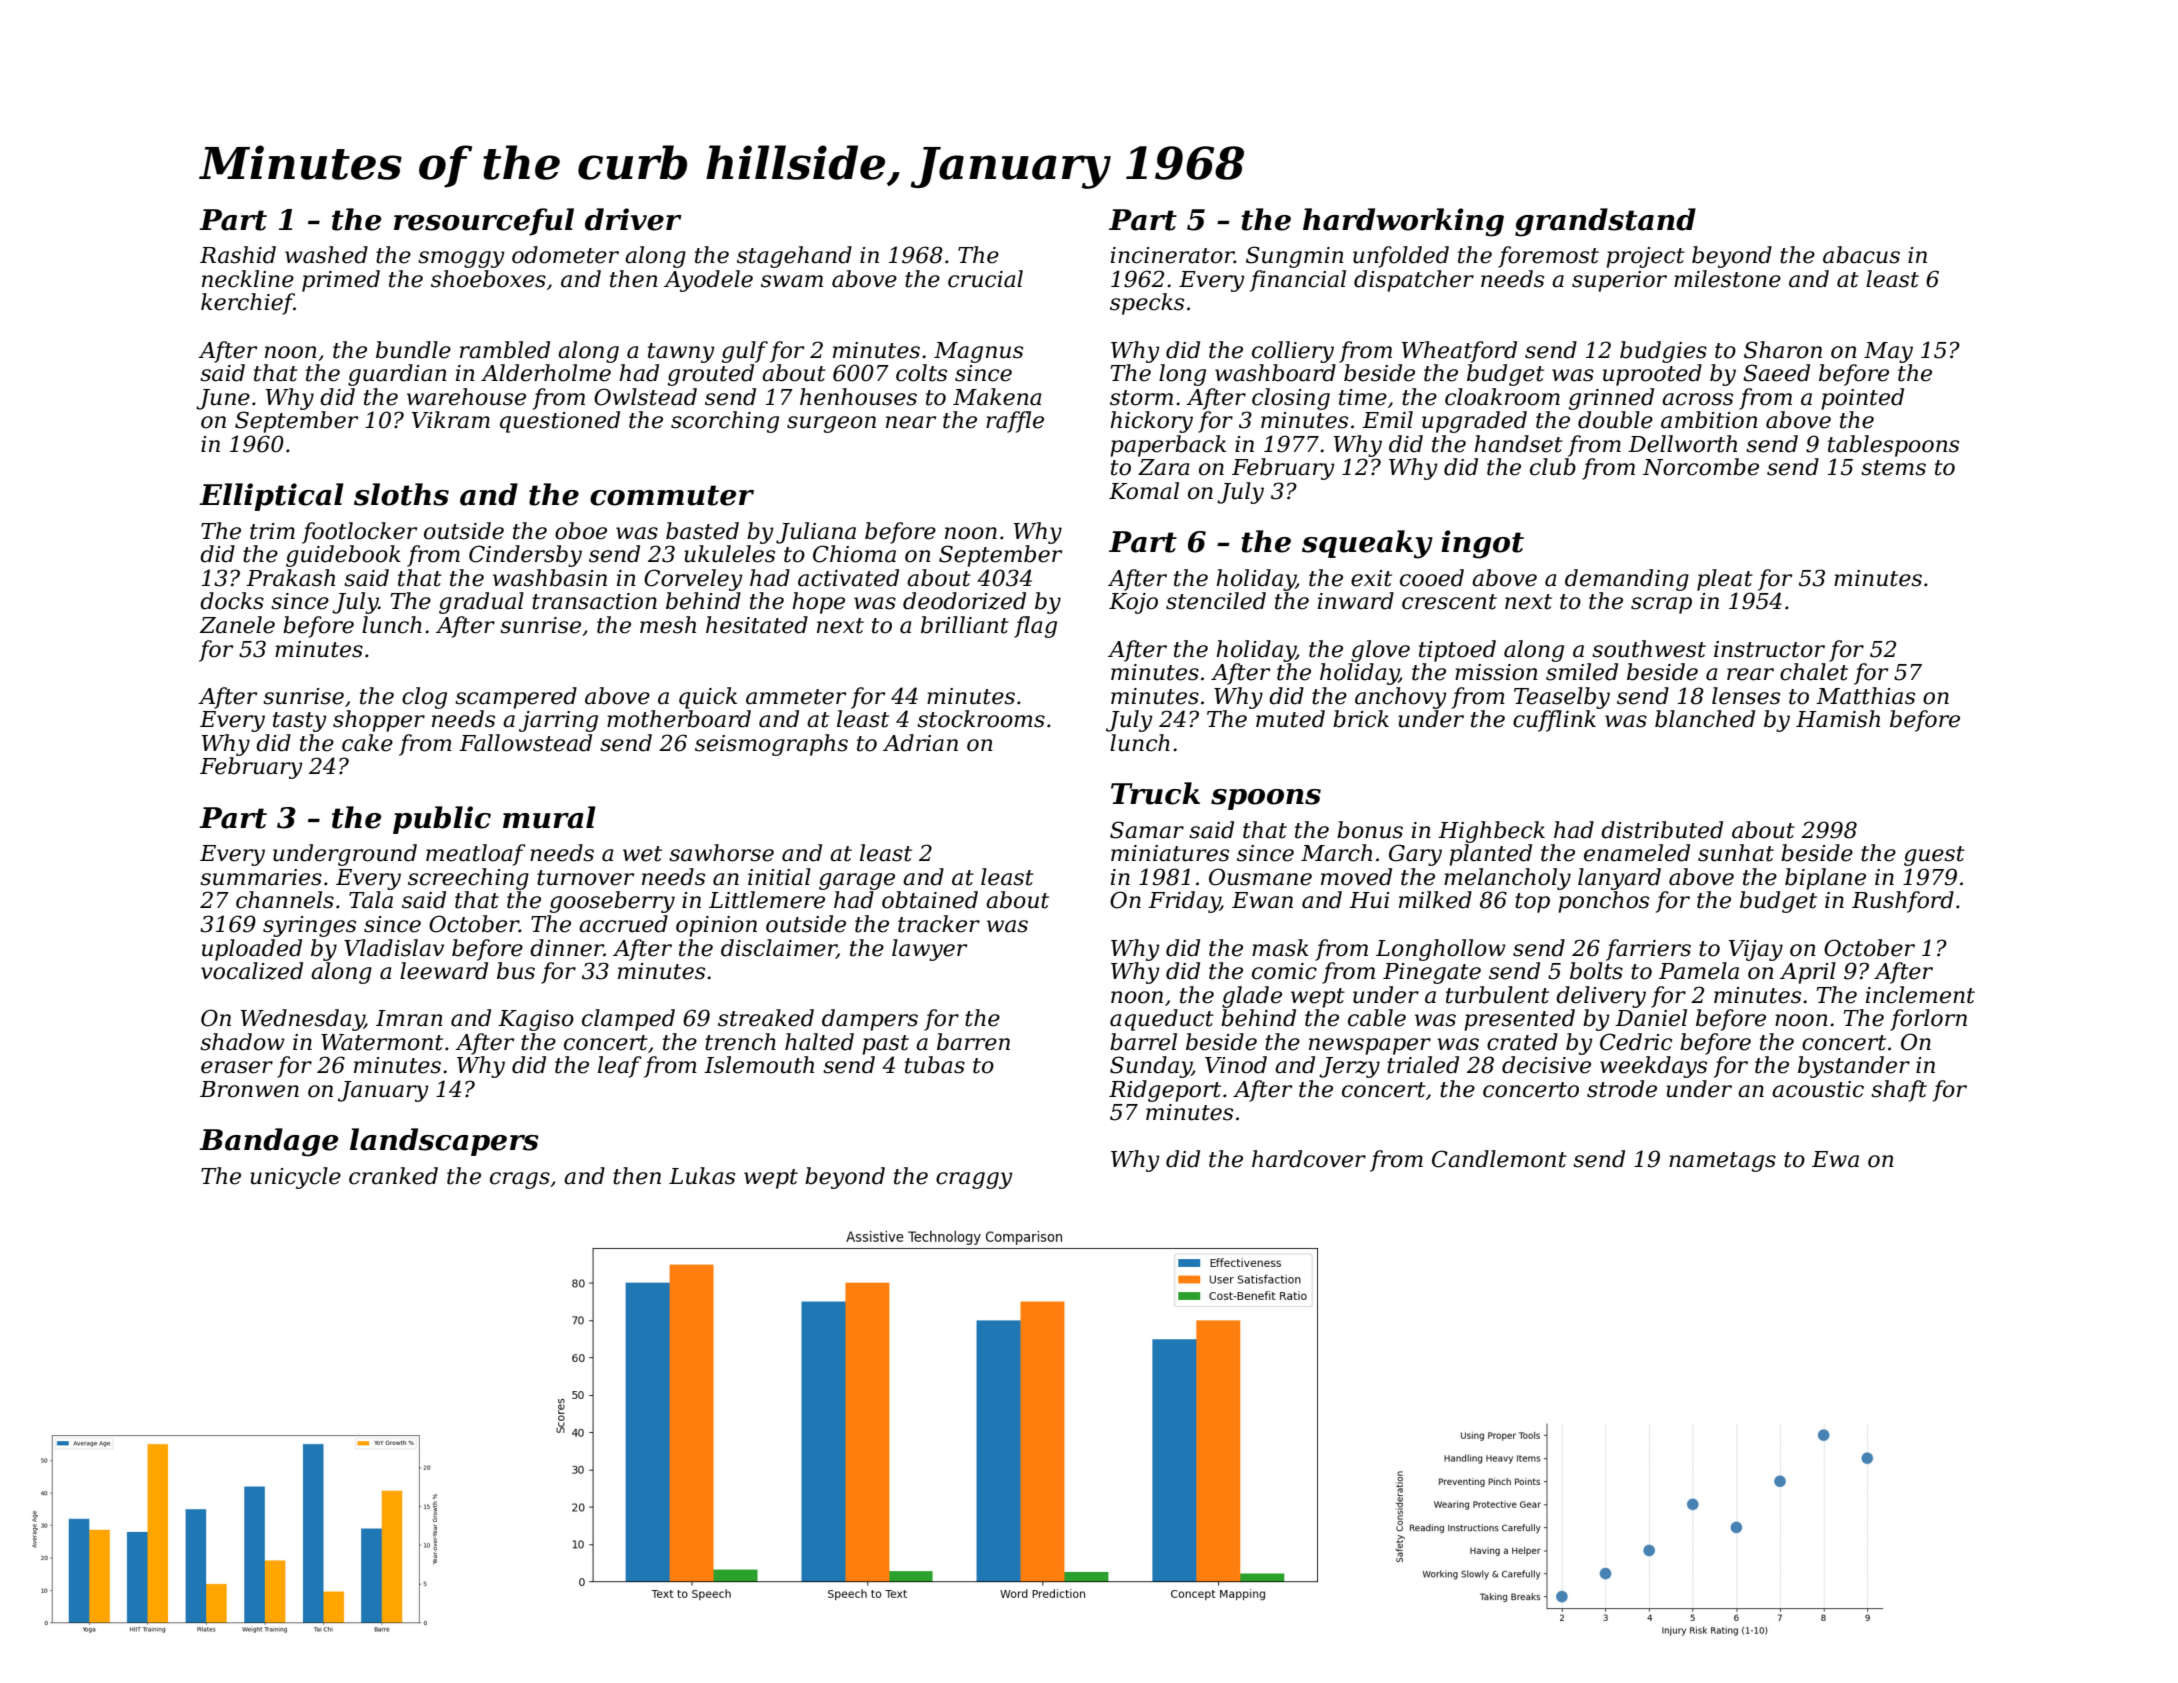 This screenshot has height=1683, width=2178. I want to click on cake, so click(367, 743).
